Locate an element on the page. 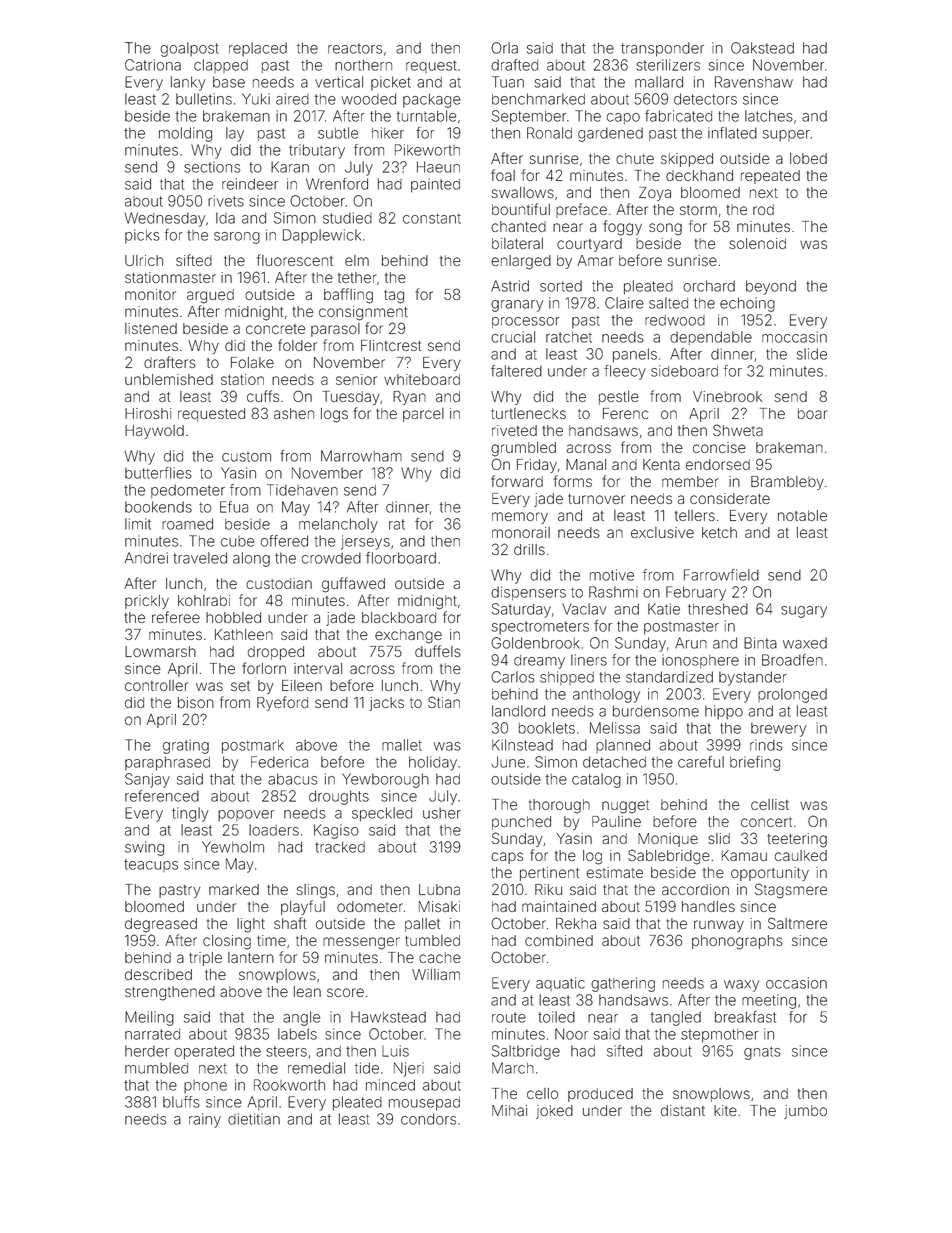 This document has height=1233, width=952. hobbled is located at coordinates (233, 617).
